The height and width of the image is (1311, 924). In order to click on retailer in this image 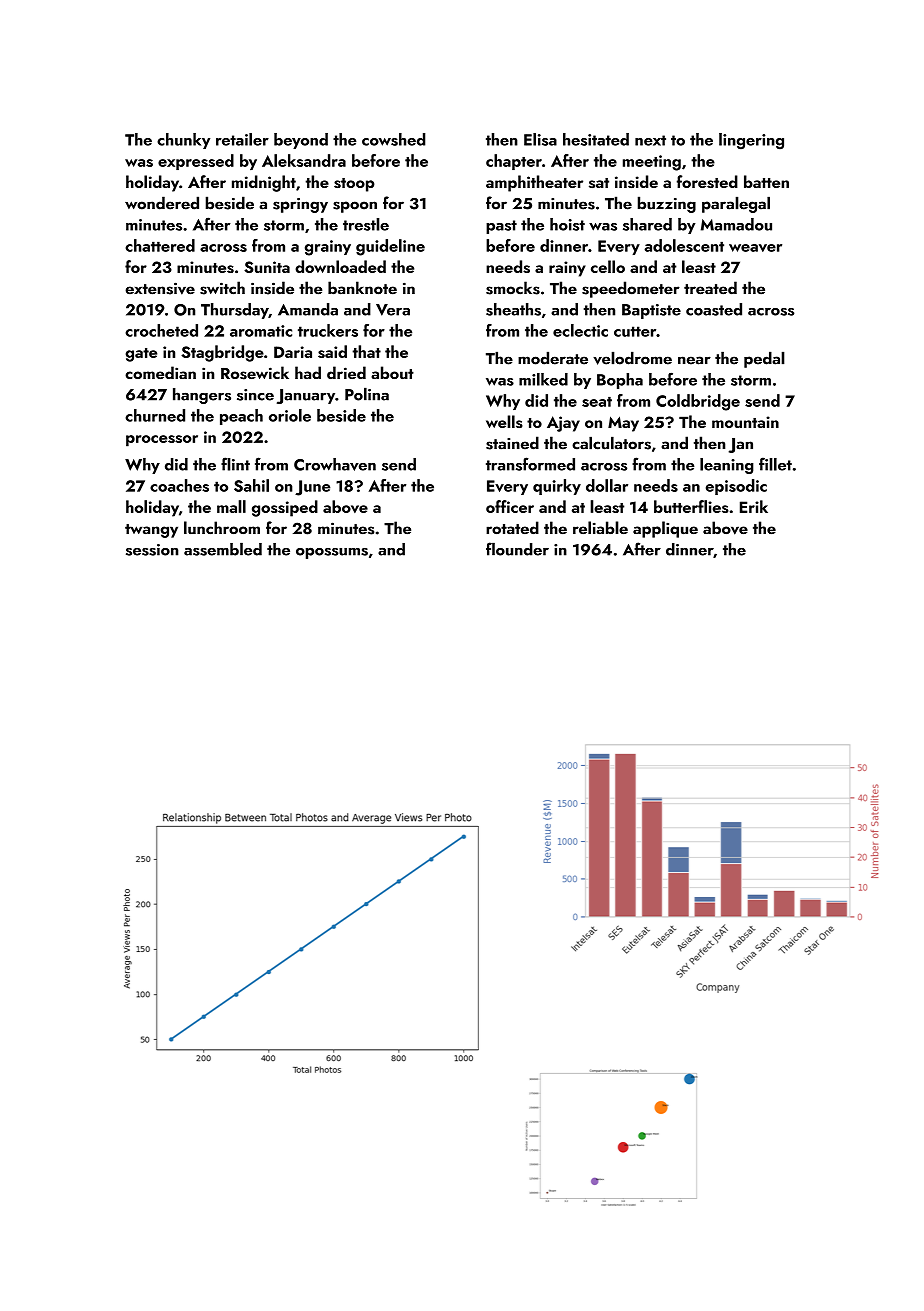, I will do `click(242, 139)`.
